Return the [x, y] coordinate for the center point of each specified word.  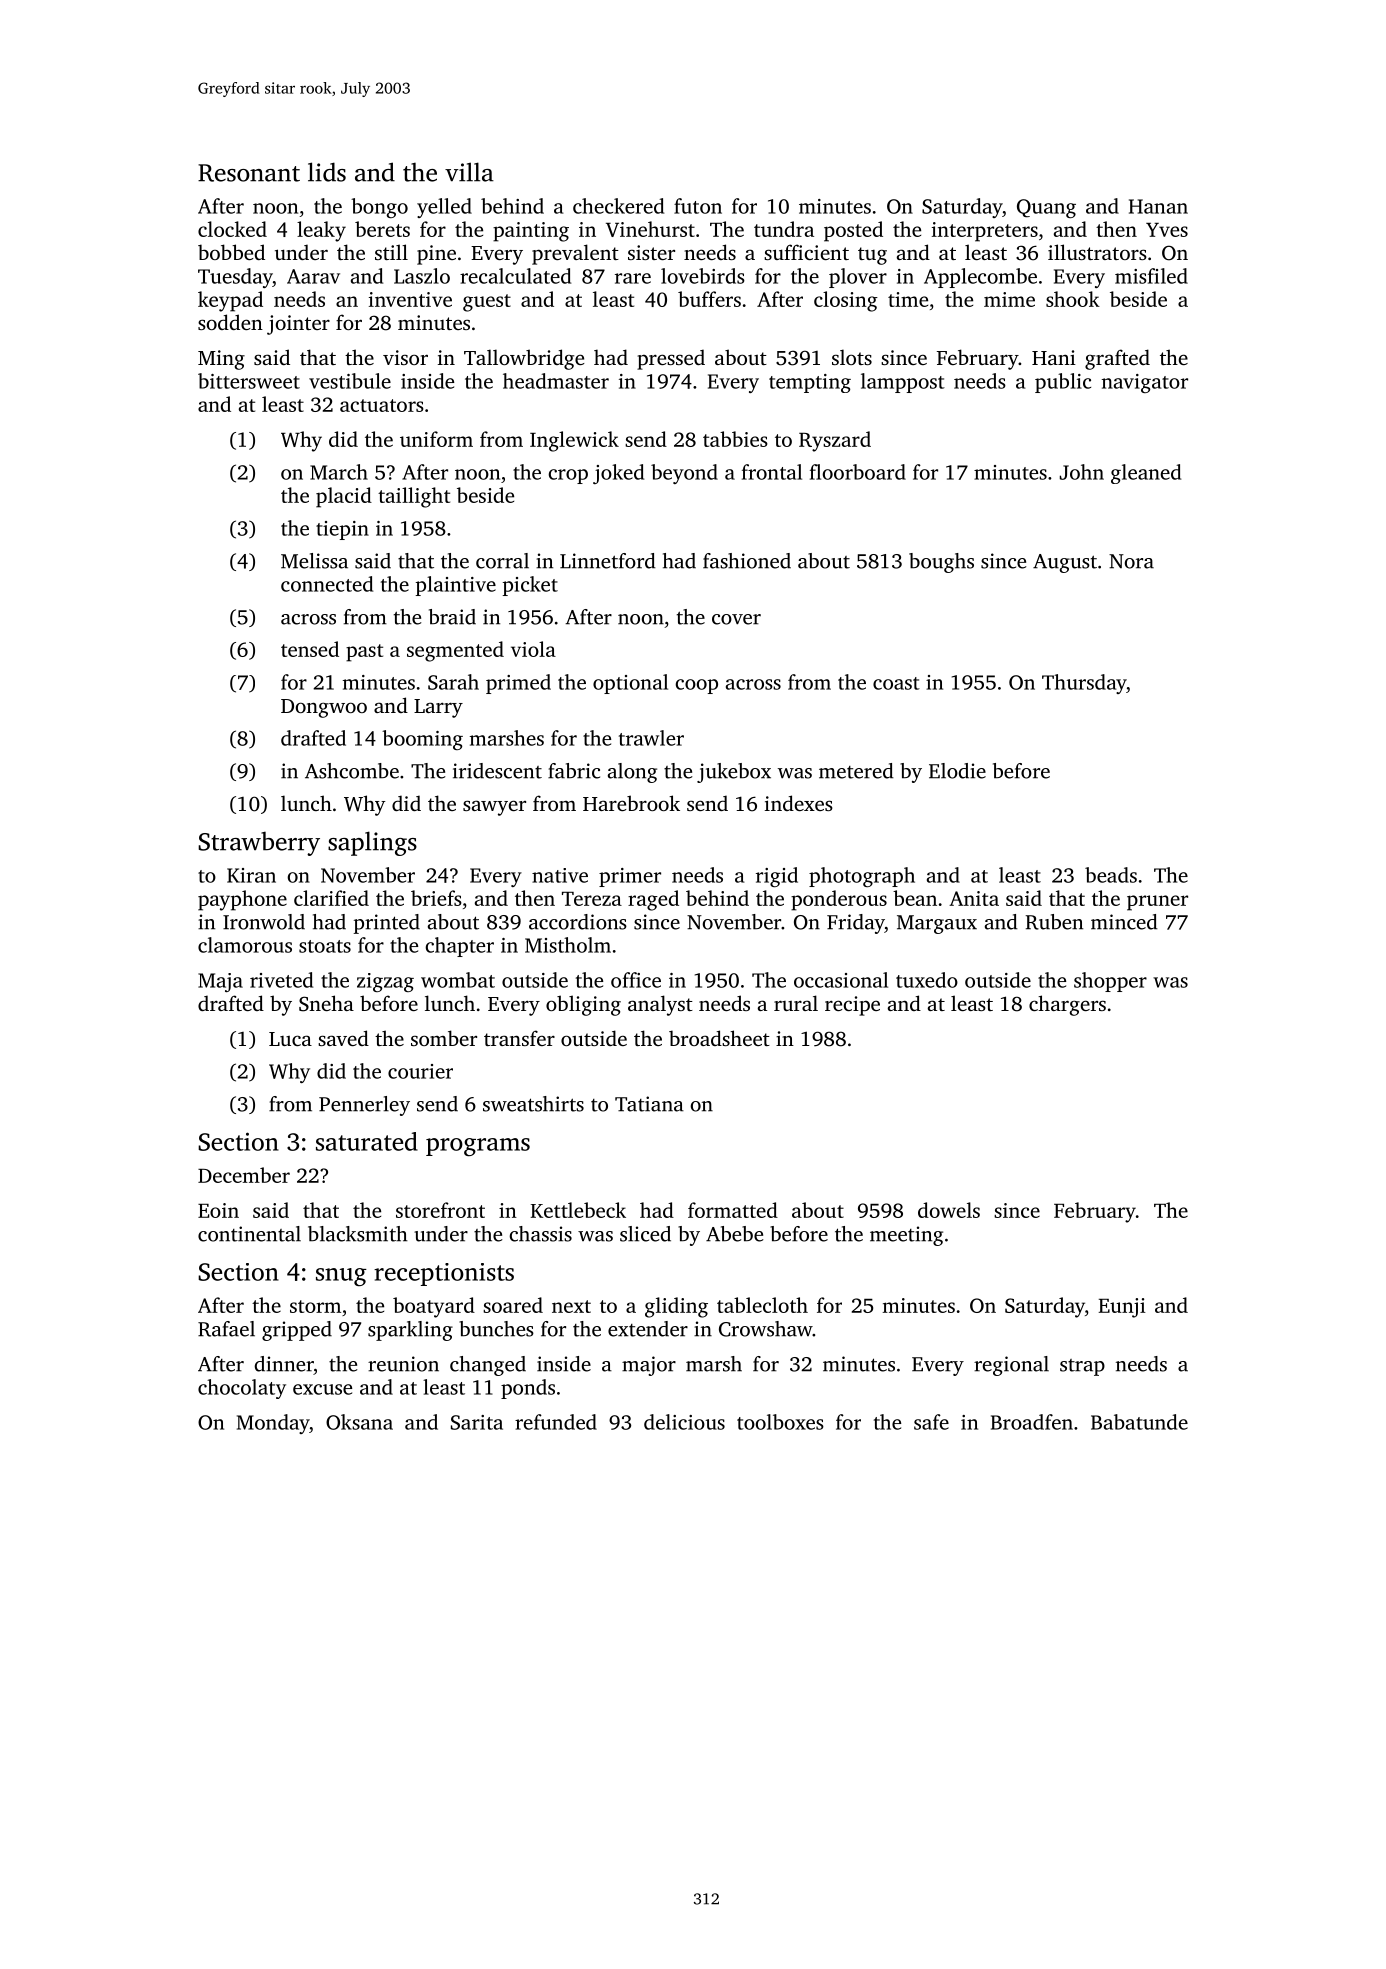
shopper [1110, 982]
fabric [574, 771]
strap [1082, 1367]
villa [469, 172]
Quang [1046, 208]
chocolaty [242, 1389]
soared [513, 1305]
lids [327, 172]
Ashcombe [352, 771]
